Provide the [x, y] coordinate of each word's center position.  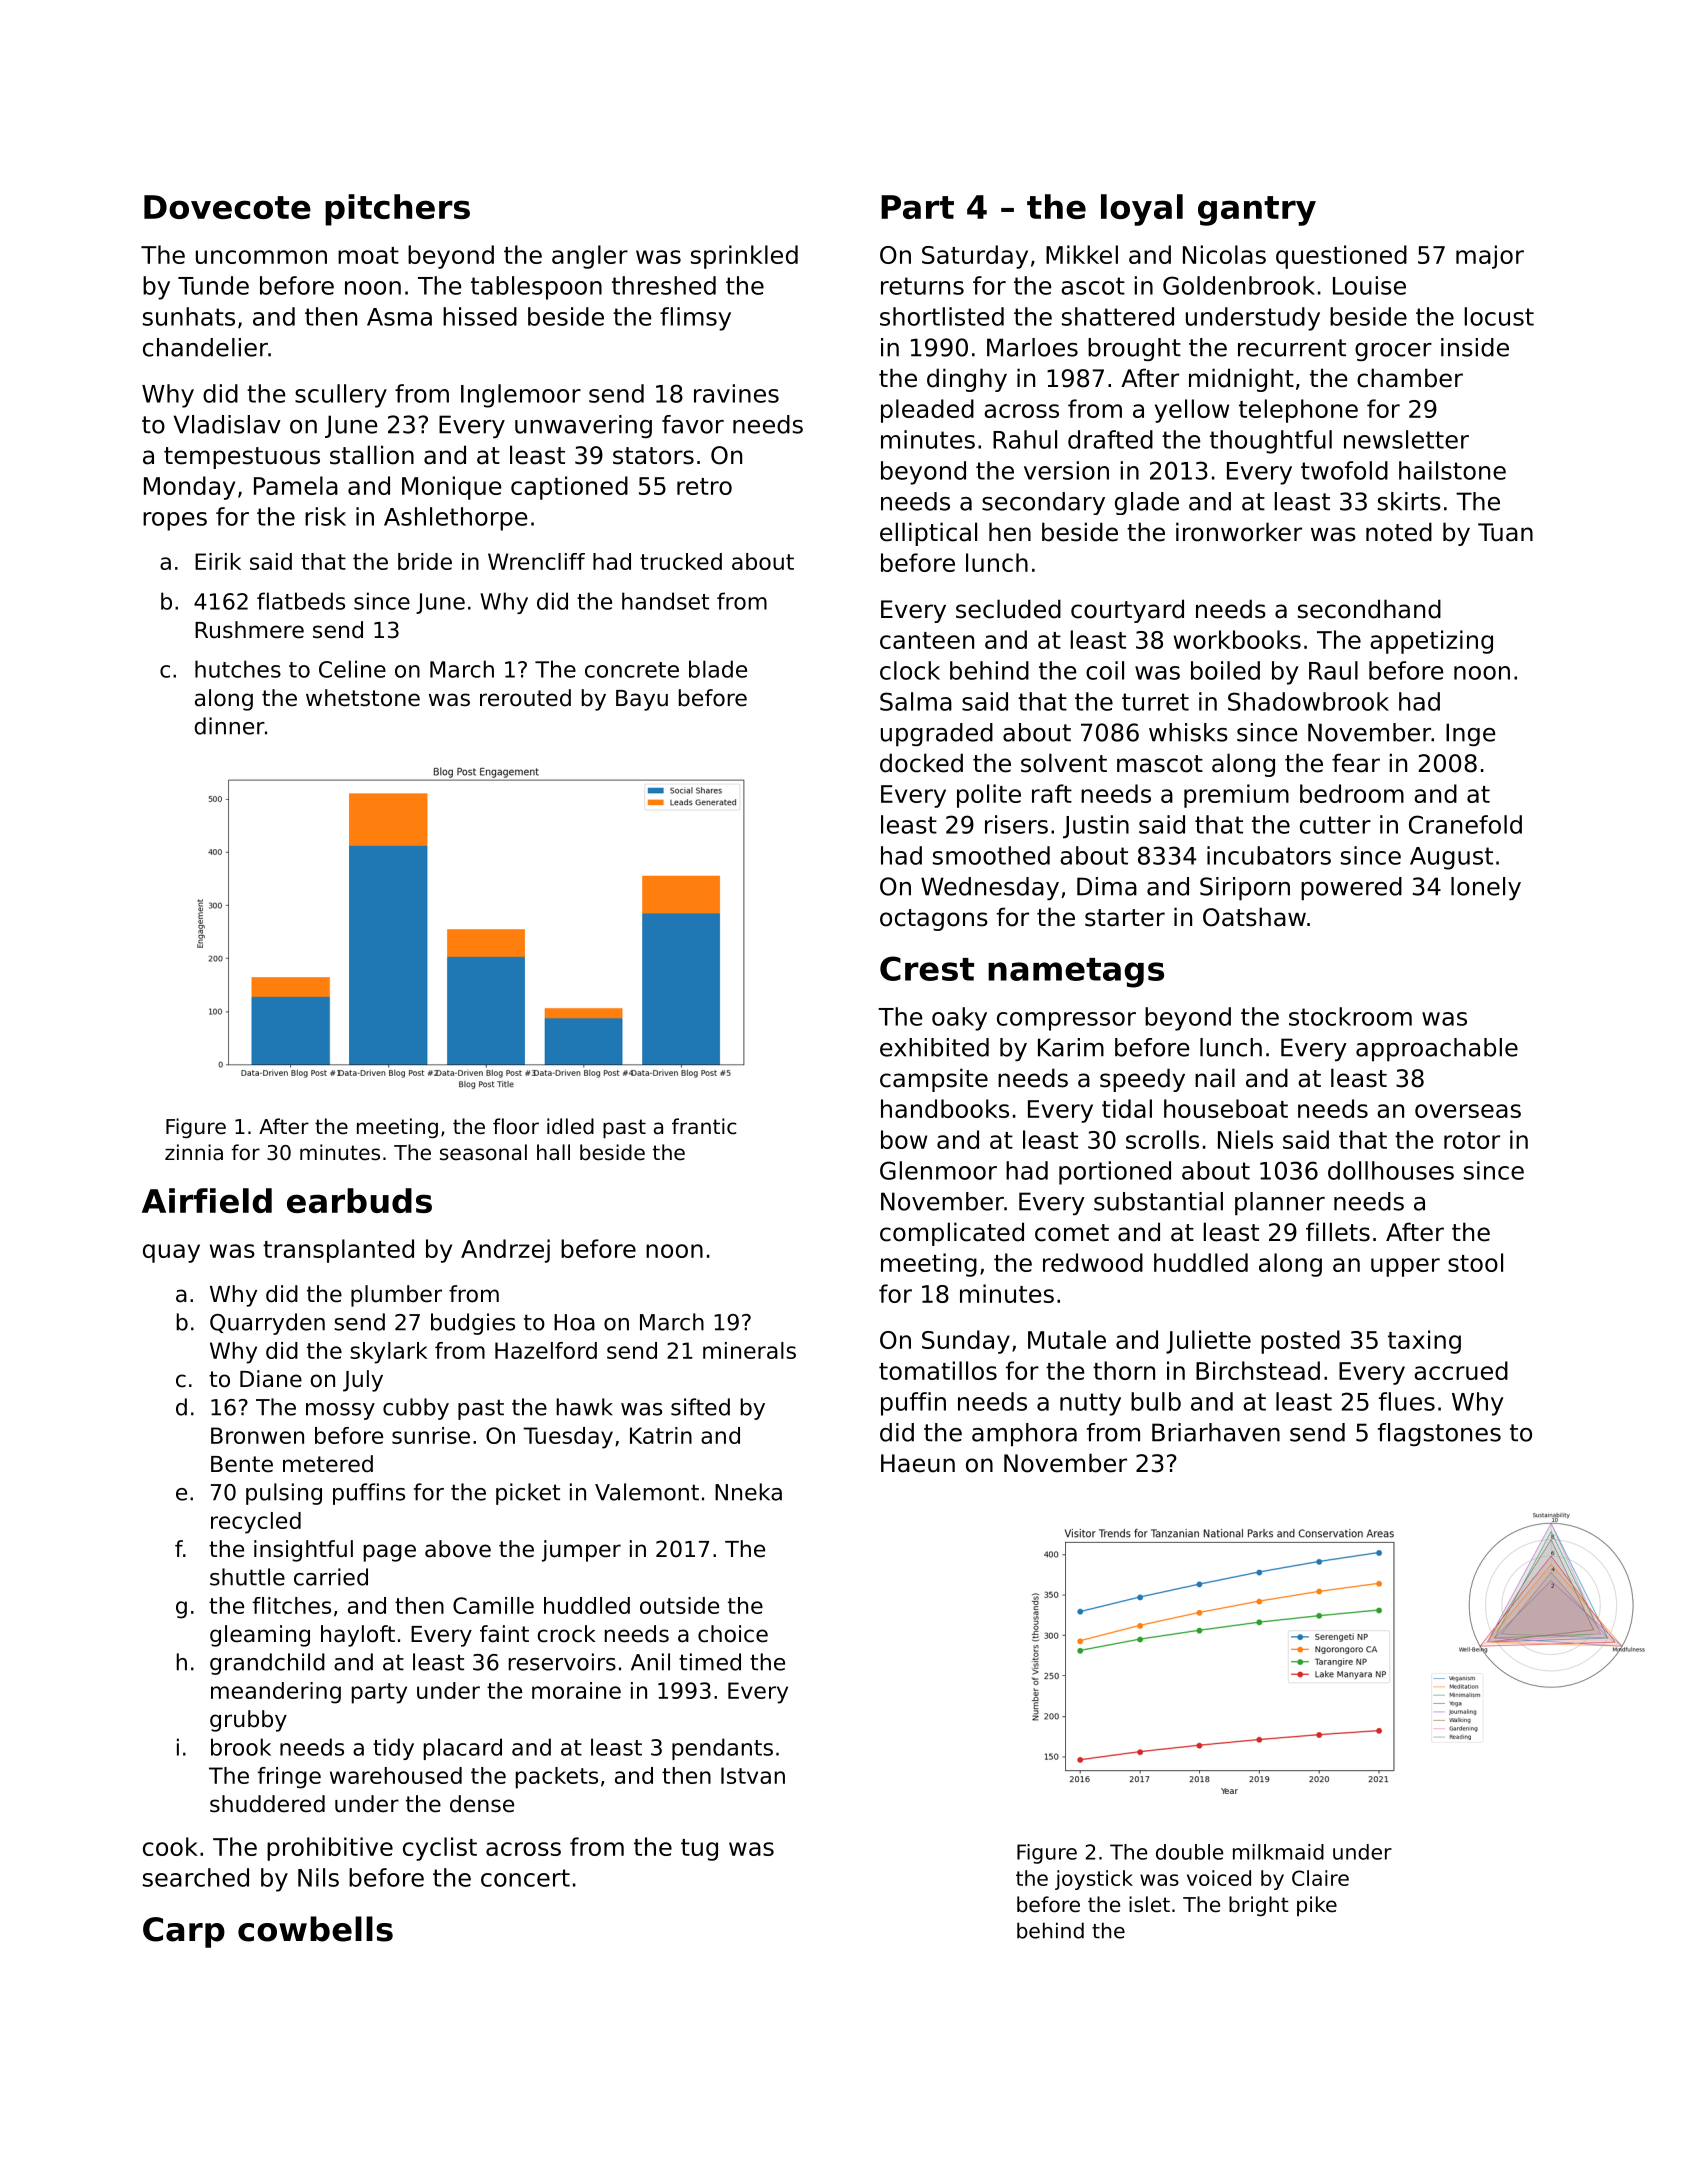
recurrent [1292, 348]
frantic [704, 1126]
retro [704, 486]
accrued [1461, 1370]
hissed [480, 316]
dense [482, 1804]
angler [590, 257]
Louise [1369, 285]
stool [1475, 1262]
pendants [722, 1749]
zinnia [194, 1152]
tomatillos [938, 1370]
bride [425, 561]
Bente [242, 1464]
